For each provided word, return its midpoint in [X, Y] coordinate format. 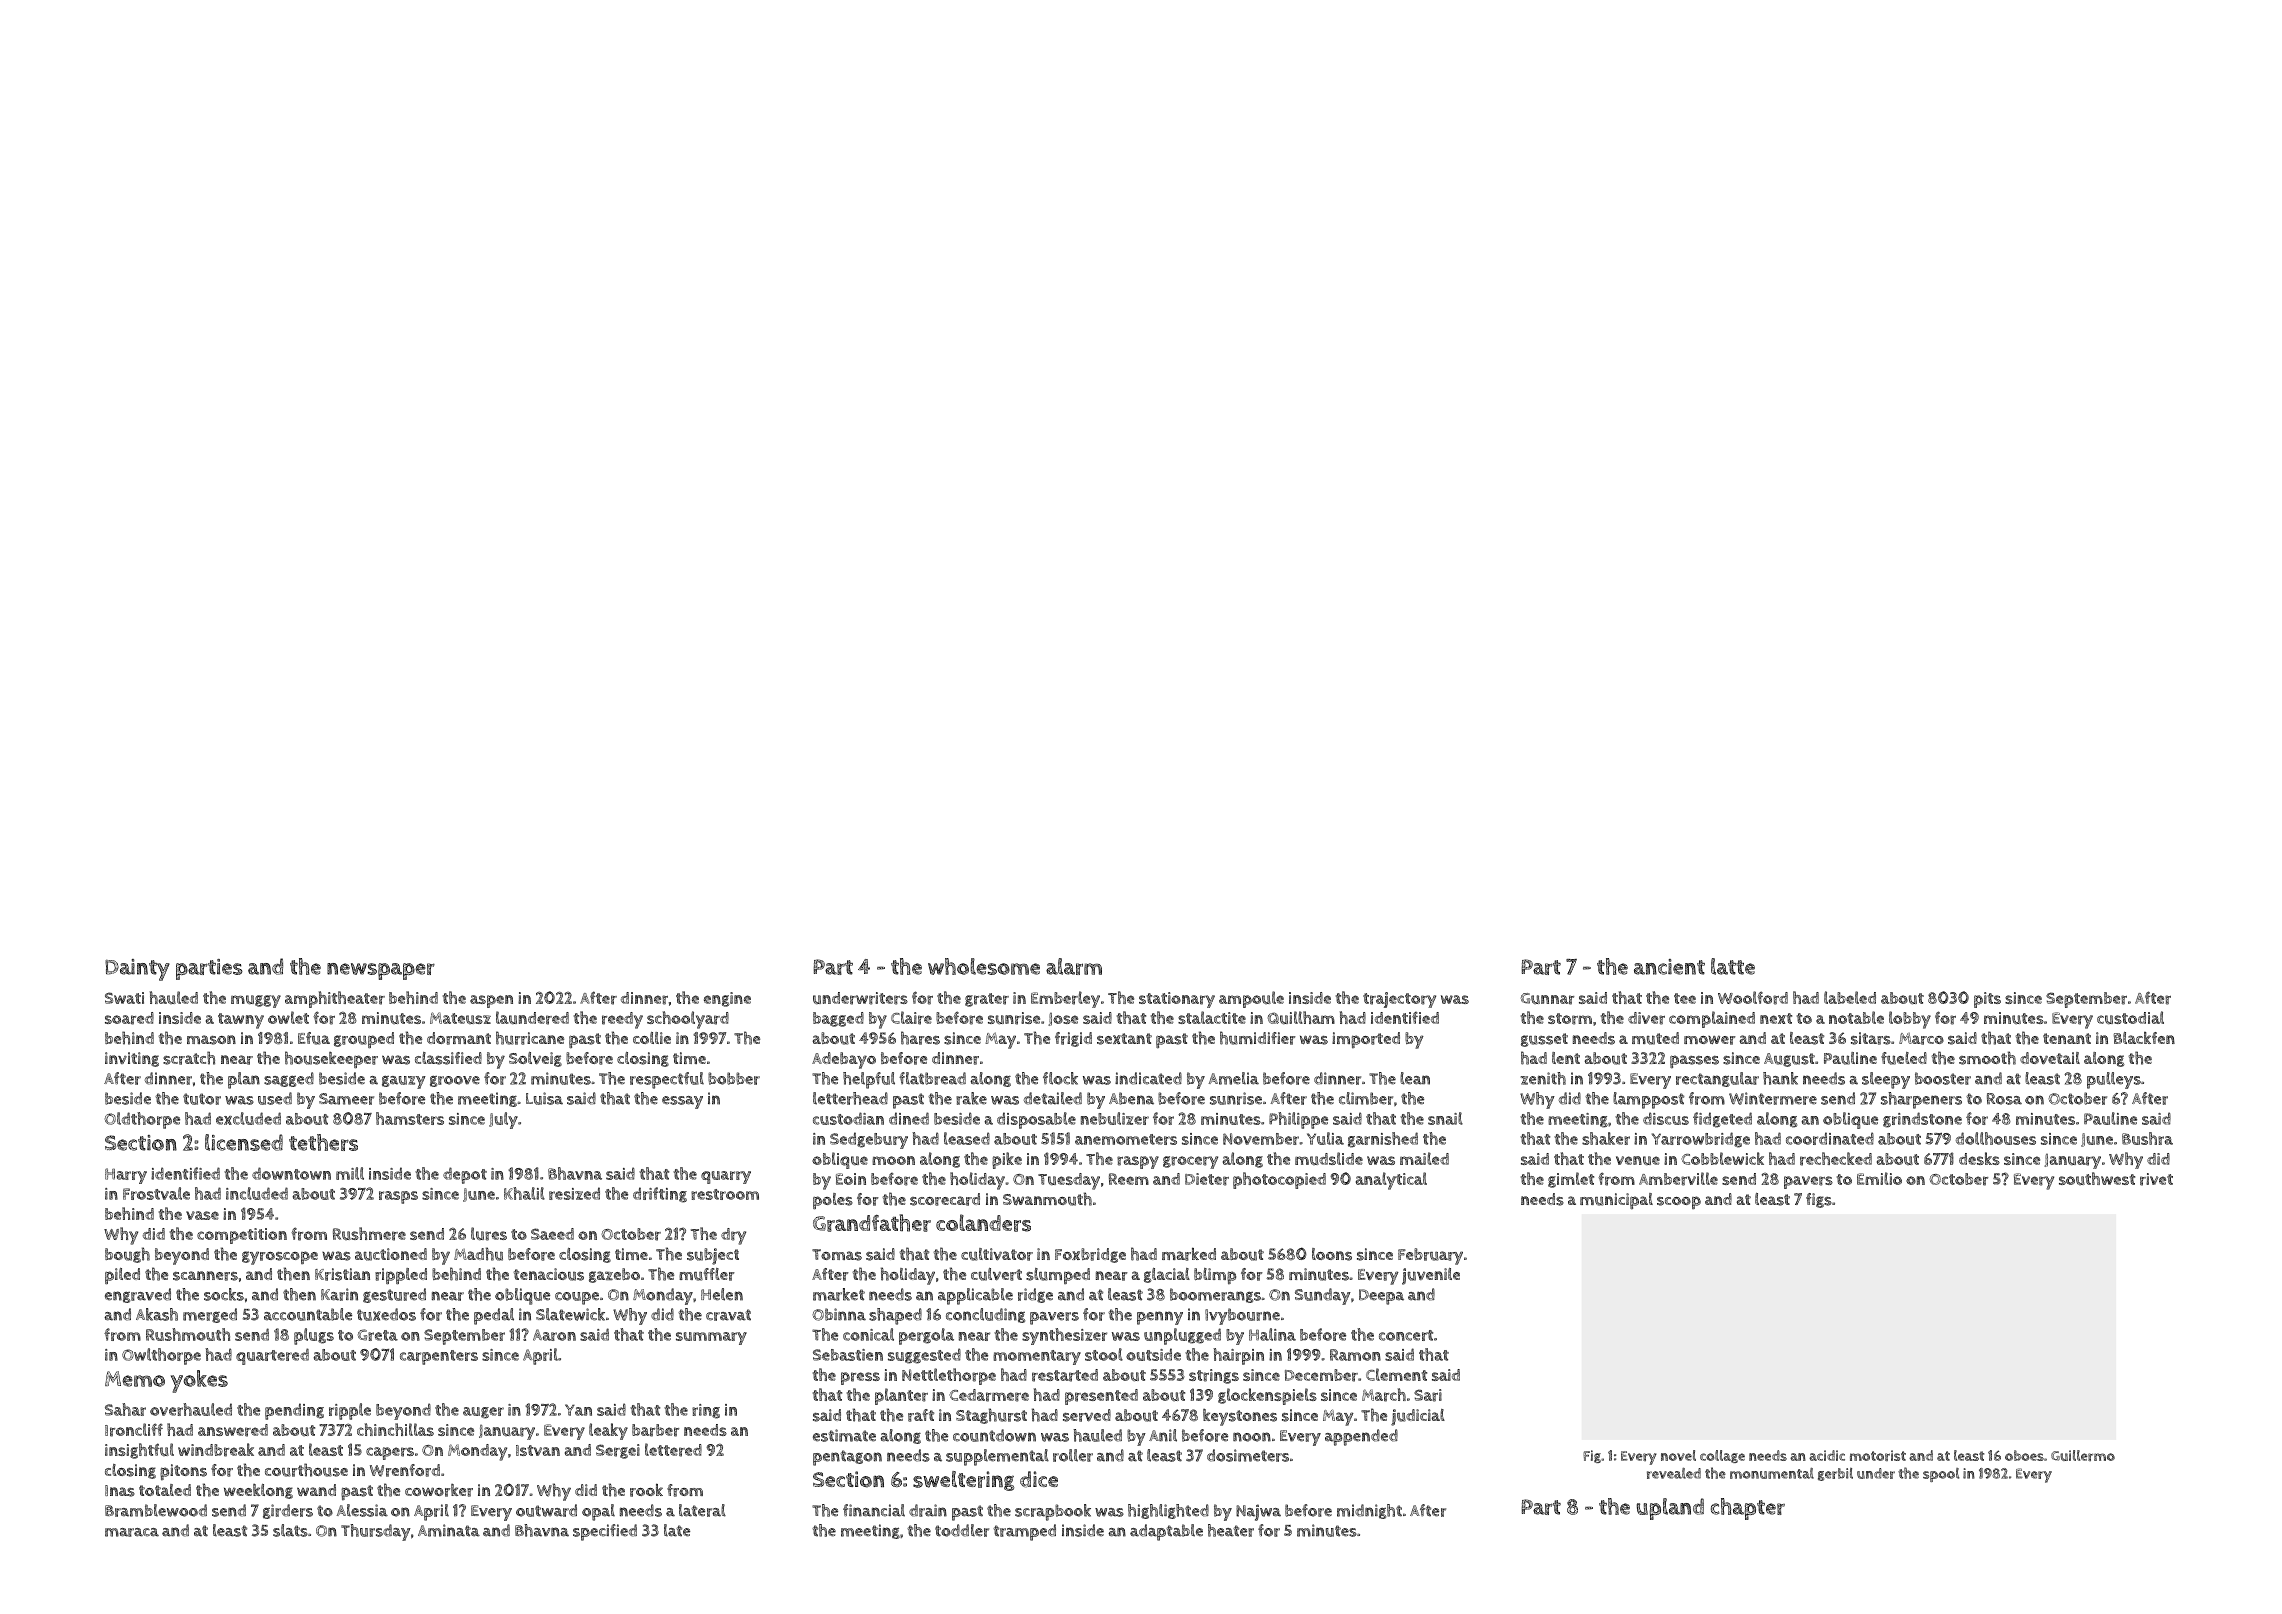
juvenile [1431, 1276]
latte [1733, 966]
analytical [1391, 1181]
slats [290, 1530]
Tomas [837, 1255]
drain [928, 1510]
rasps [398, 1197]
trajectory [1399, 1000]
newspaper [381, 971]
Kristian [342, 1274]
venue [1638, 1160]
